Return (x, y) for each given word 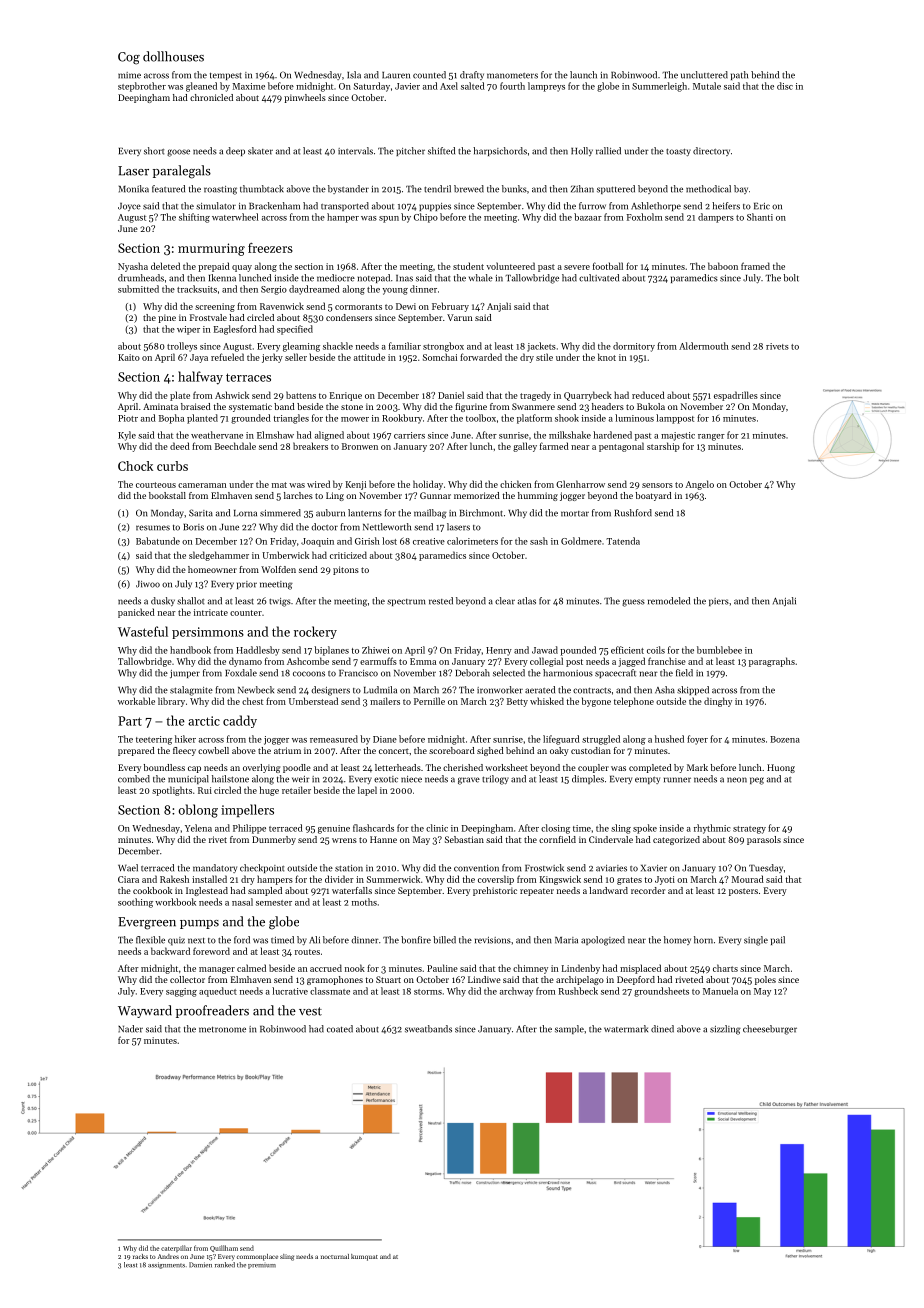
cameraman (202, 485)
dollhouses (173, 56)
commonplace (257, 1257)
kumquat (364, 1257)
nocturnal (335, 1256)
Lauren (396, 75)
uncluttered (704, 75)
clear (505, 601)
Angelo (700, 485)
